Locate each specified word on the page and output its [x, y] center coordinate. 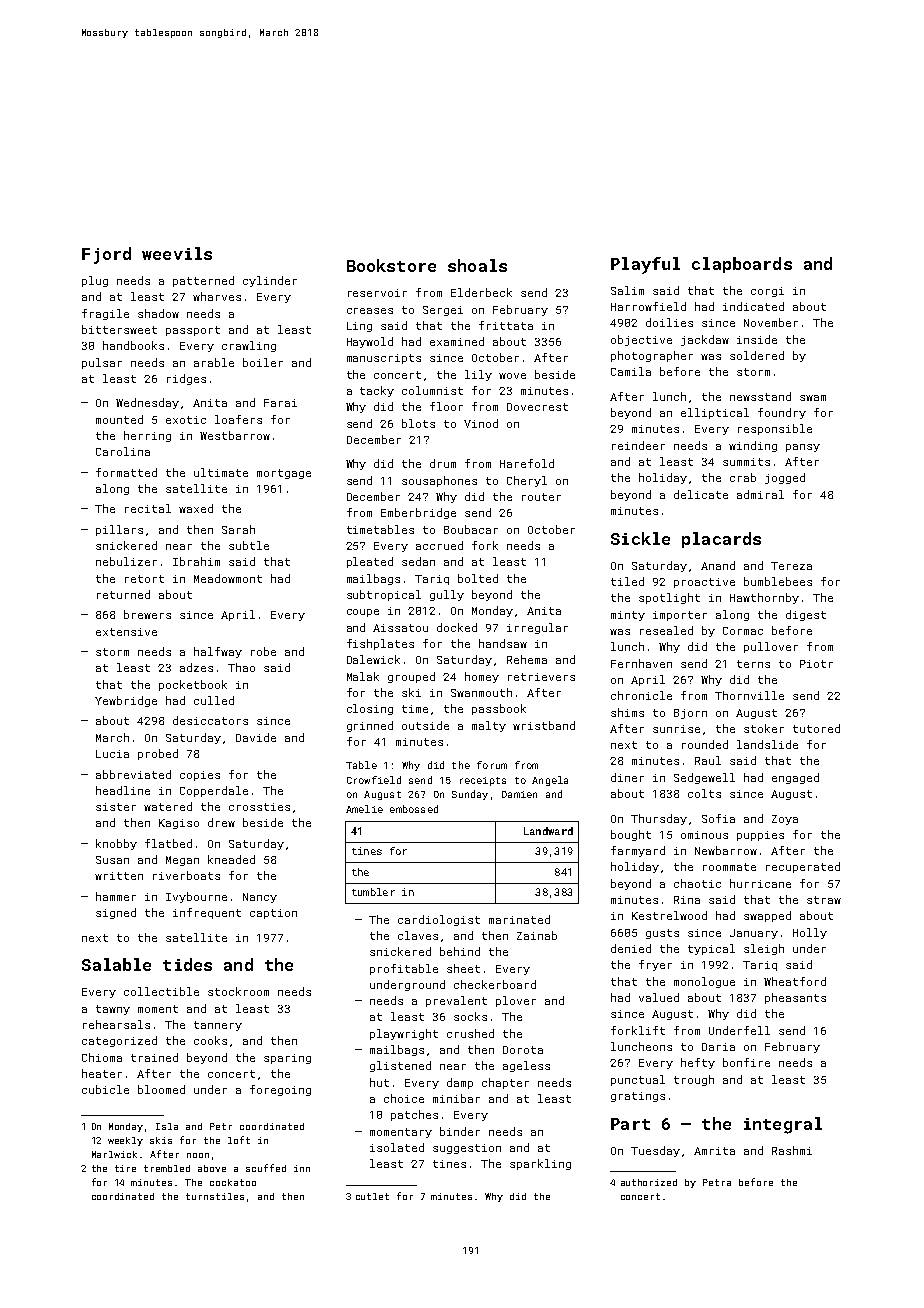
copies [200, 776]
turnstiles [215, 1196]
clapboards [742, 265]
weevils [177, 253]
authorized [649, 1182]
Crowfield [374, 780]
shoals [477, 265]
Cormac [743, 631]
